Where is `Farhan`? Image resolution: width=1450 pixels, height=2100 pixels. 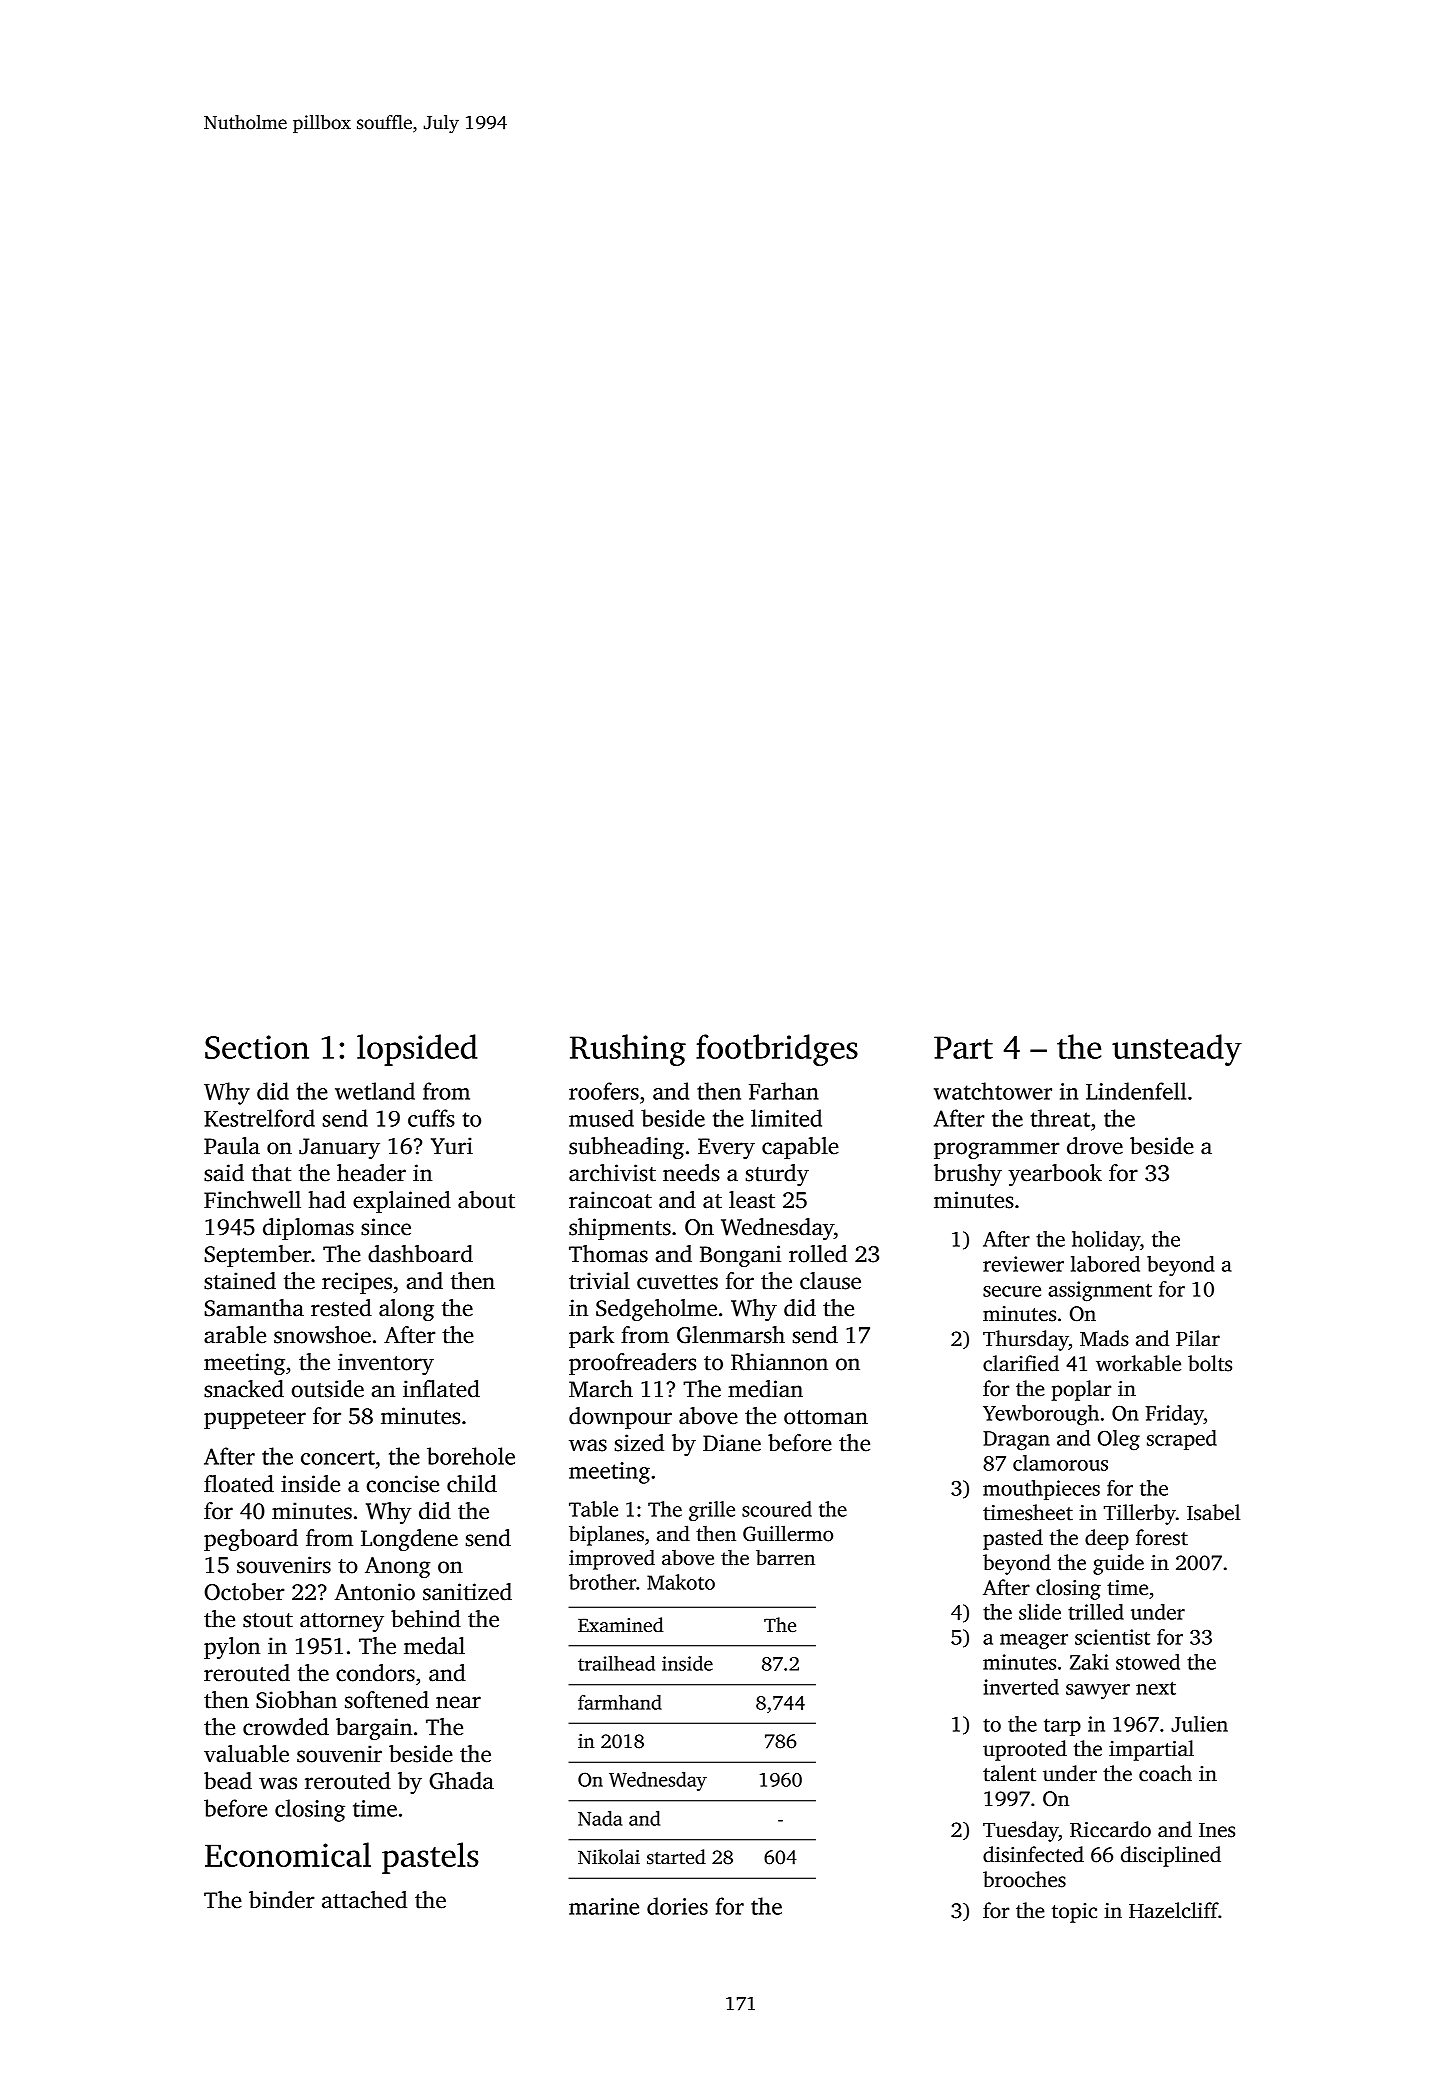 Farhan is located at coordinates (784, 1091).
